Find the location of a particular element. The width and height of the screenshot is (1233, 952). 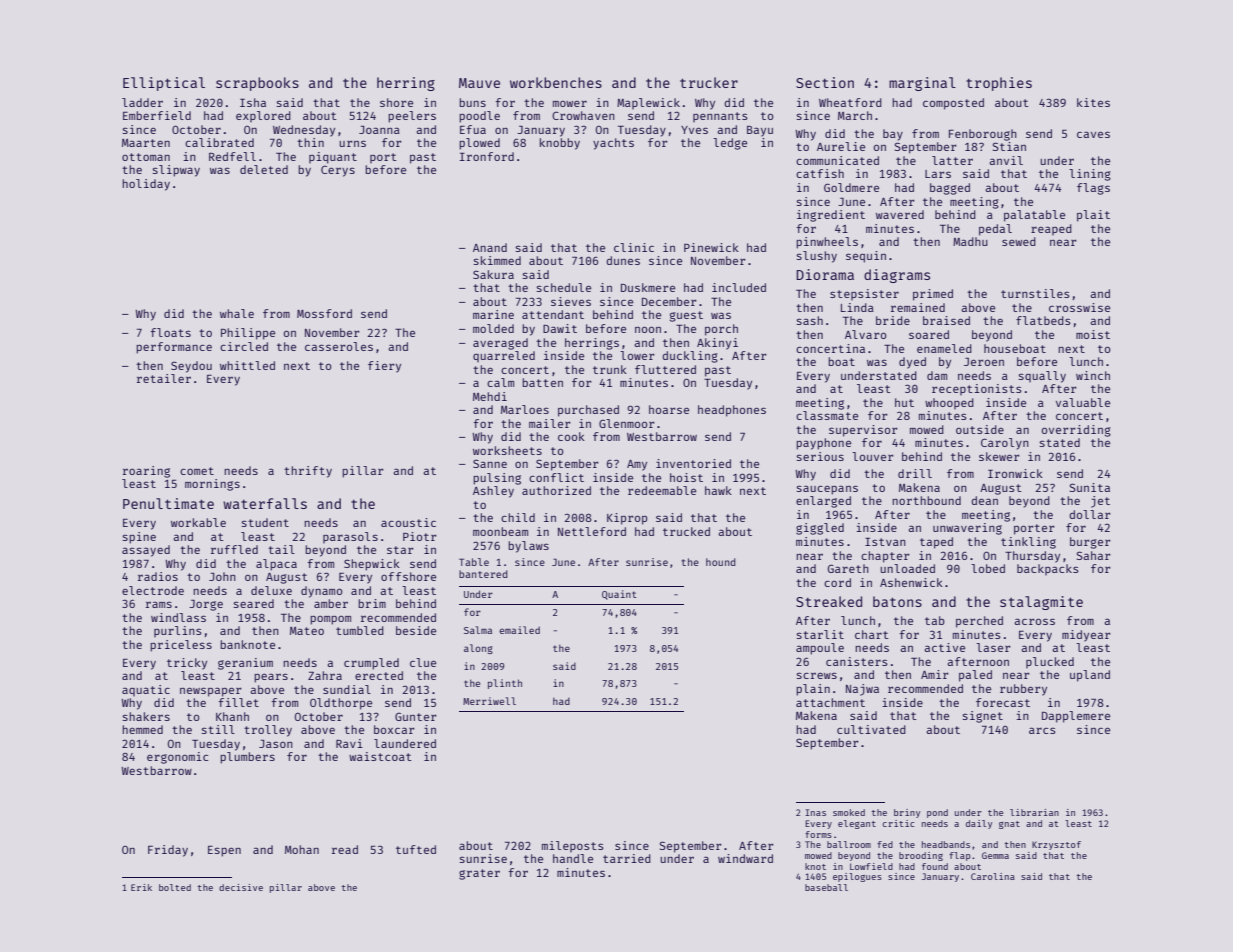

plumbers is located at coordinates (247, 758).
